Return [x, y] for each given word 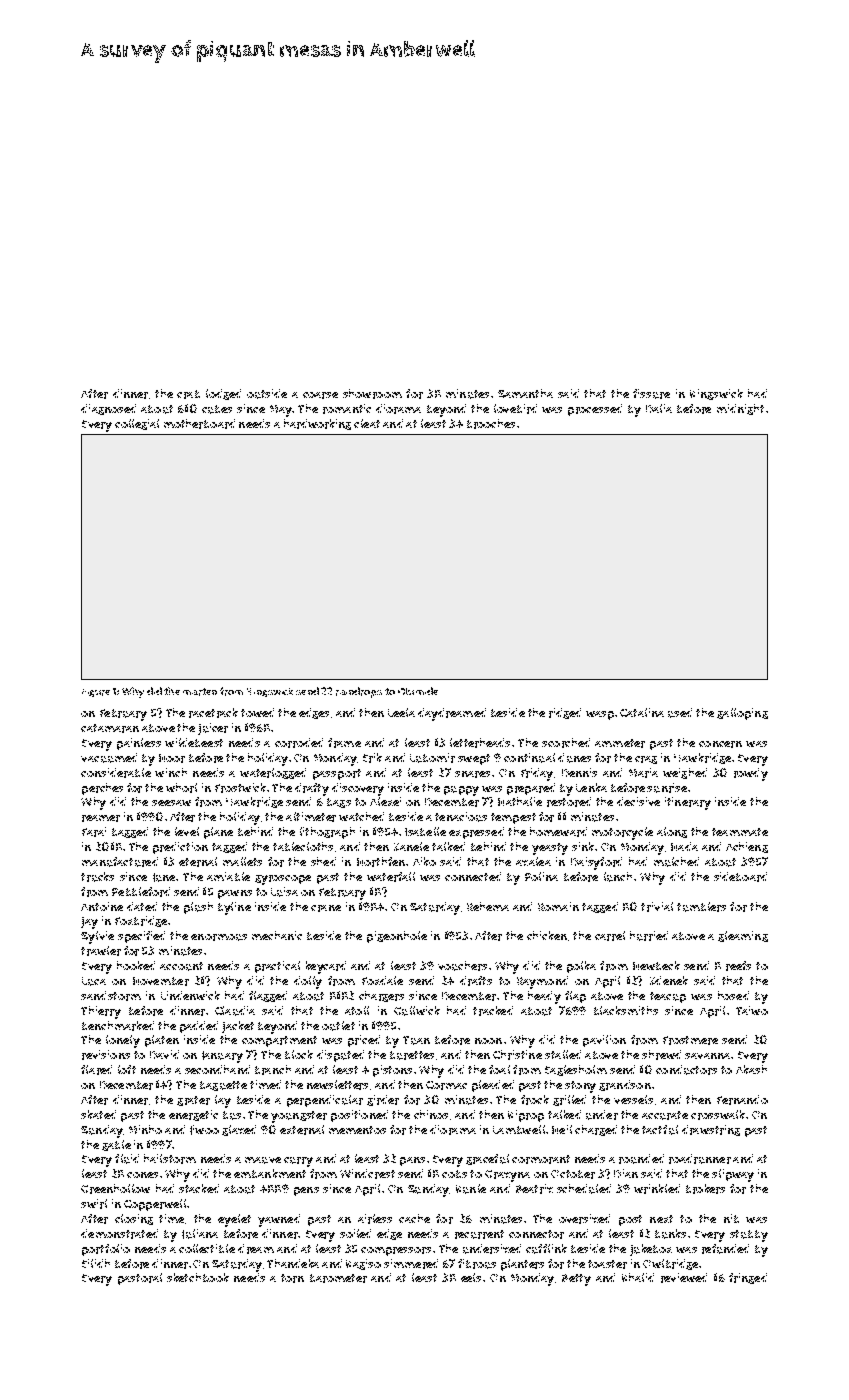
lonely [123, 1041]
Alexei [385, 801]
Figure [96, 693]
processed [595, 410]
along [672, 832]
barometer [338, 1278]
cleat [367, 423]
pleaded [493, 1086]
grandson [625, 1085]
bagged [130, 832]
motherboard [199, 424]
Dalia [659, 408]
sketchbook [198, 1277]
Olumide [418, 691]
